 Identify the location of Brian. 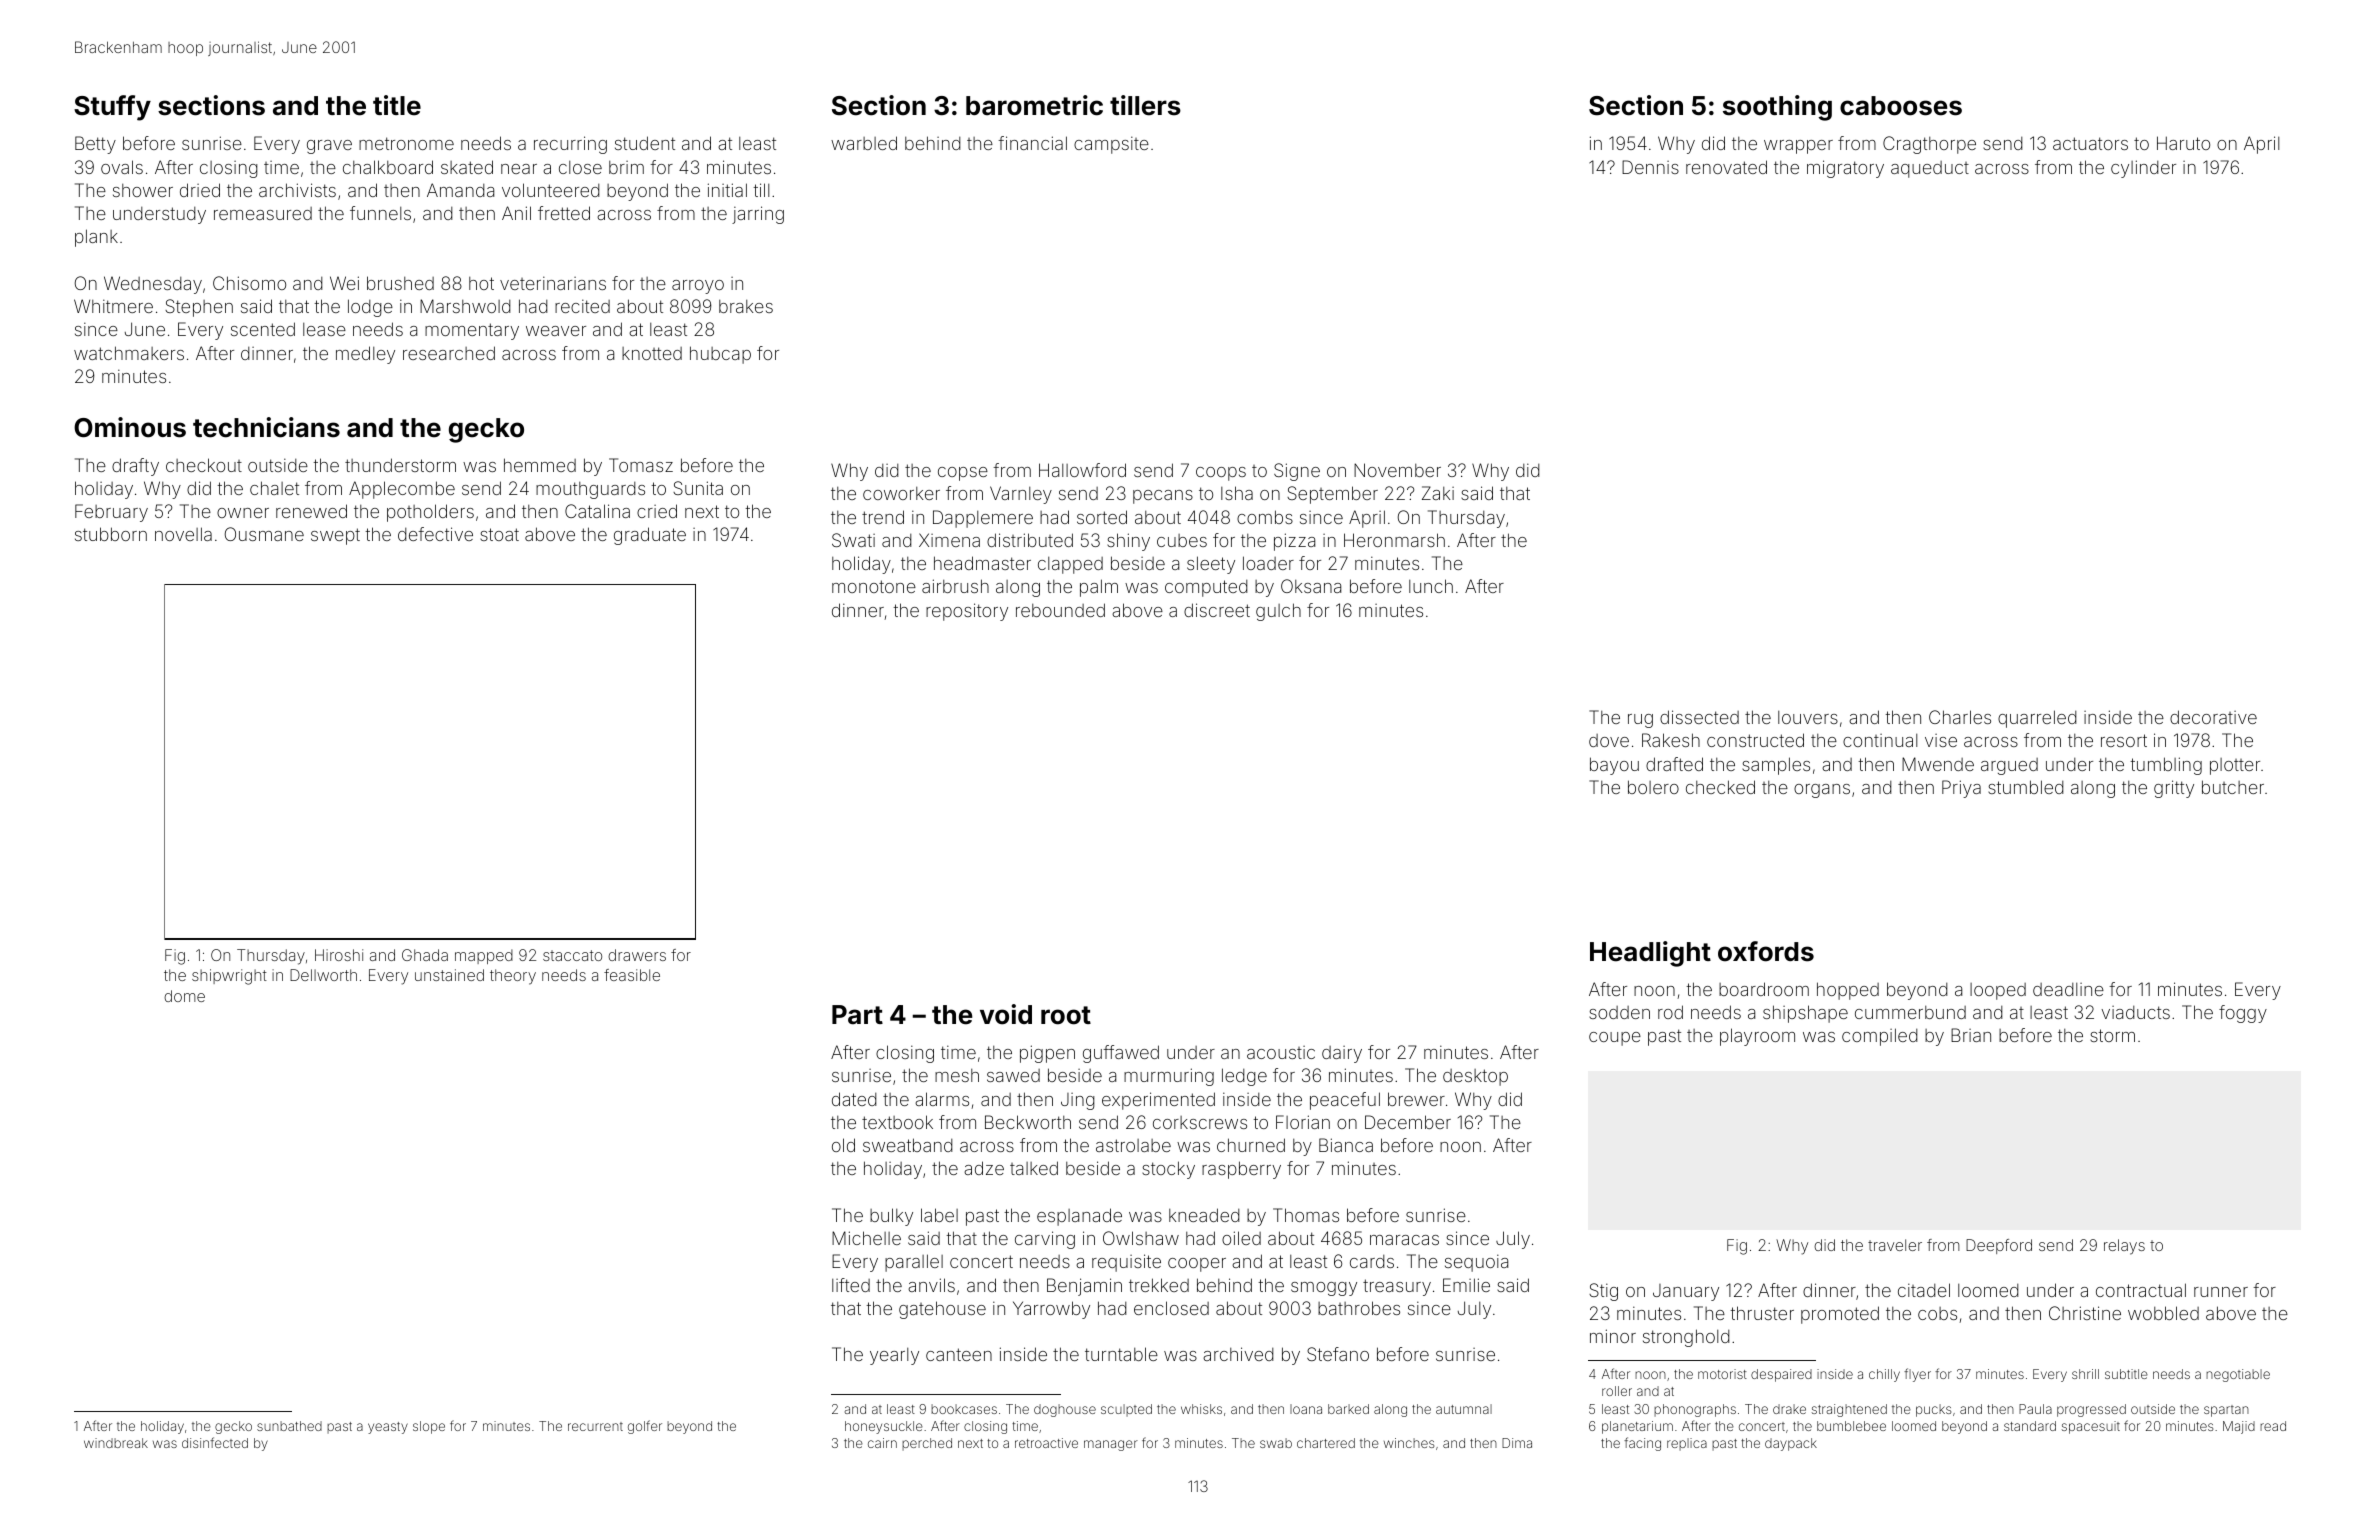
(1971, 1035).
